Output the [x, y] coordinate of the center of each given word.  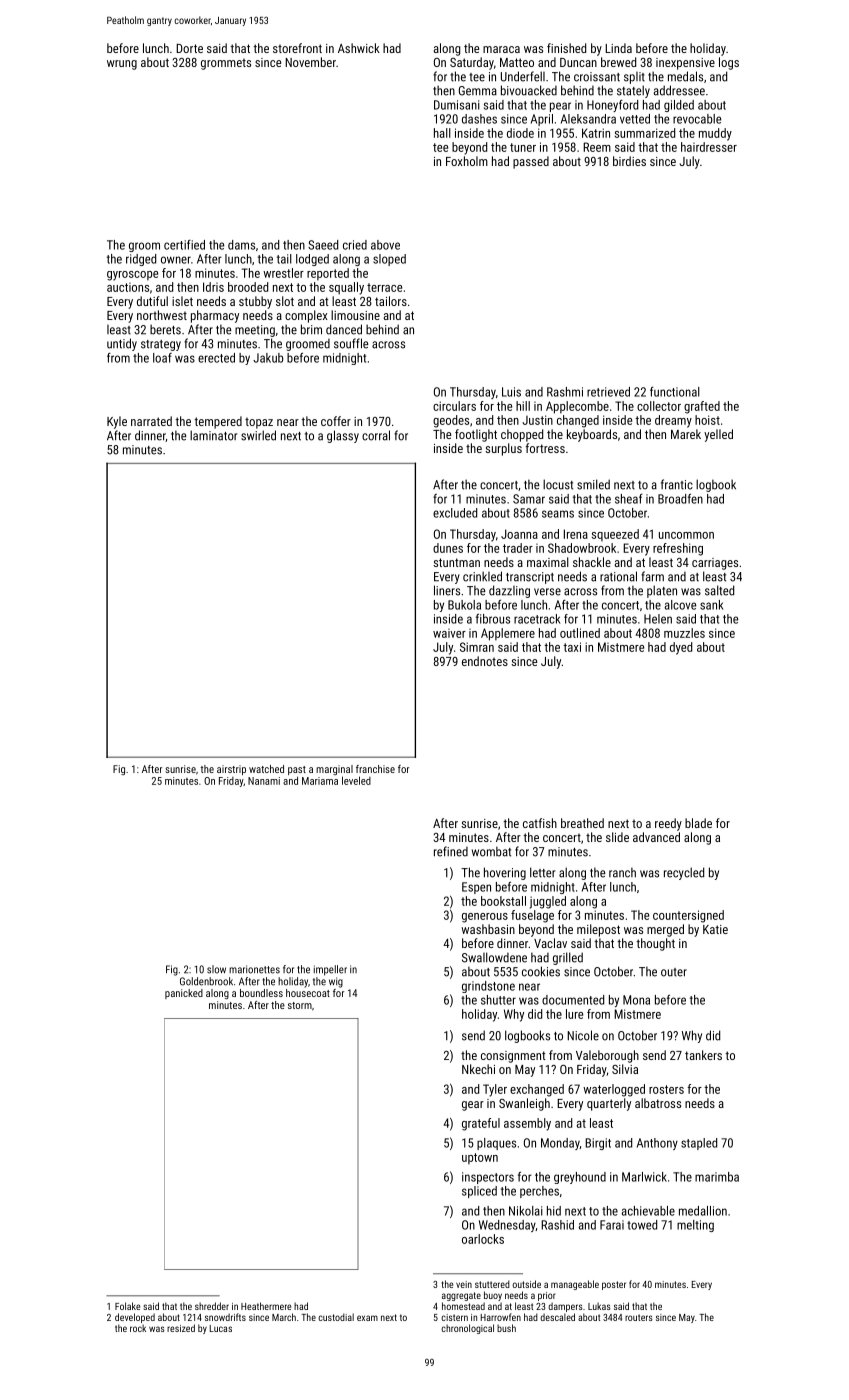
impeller [330, 970]
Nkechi [478, 1069]
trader [518, 548]
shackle [592, 562]
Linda [618, 48]
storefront [297, 48]
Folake [127, 1306]
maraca [501, 49]
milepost [598, 930]
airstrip [231, 770]
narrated [151, 421]
